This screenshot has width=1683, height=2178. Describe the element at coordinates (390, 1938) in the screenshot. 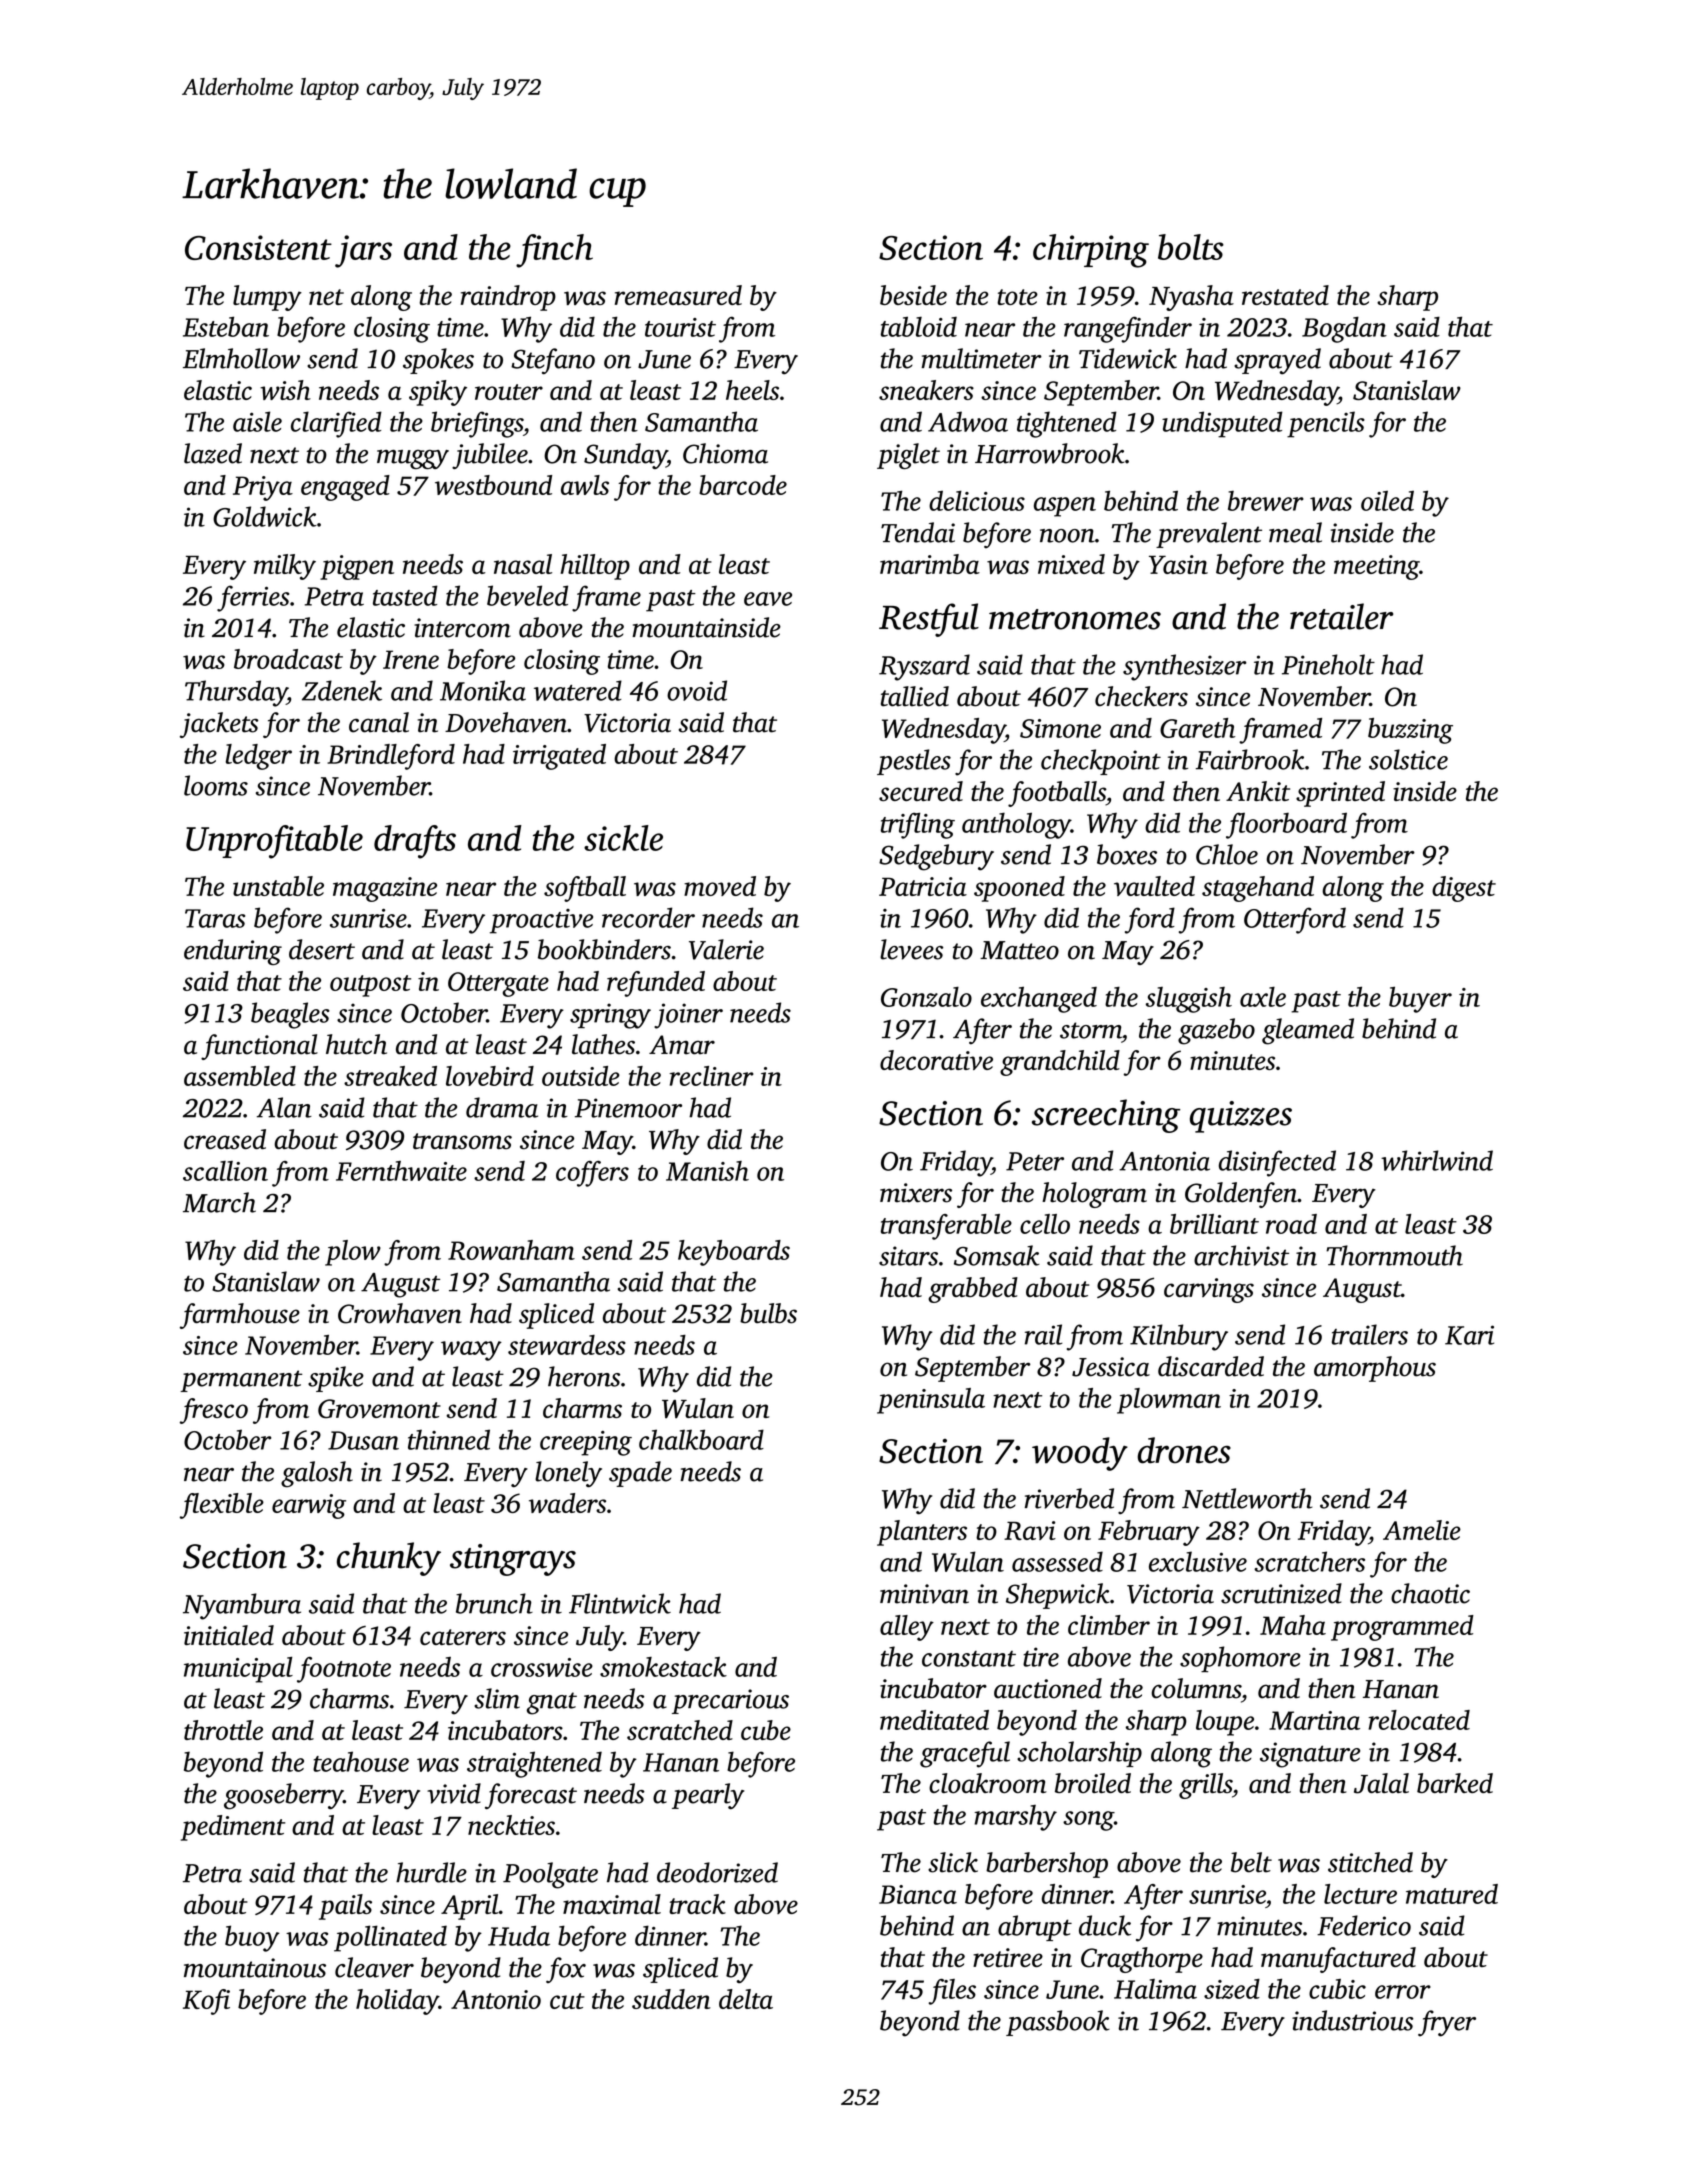

I see `pollinated` at that location.
